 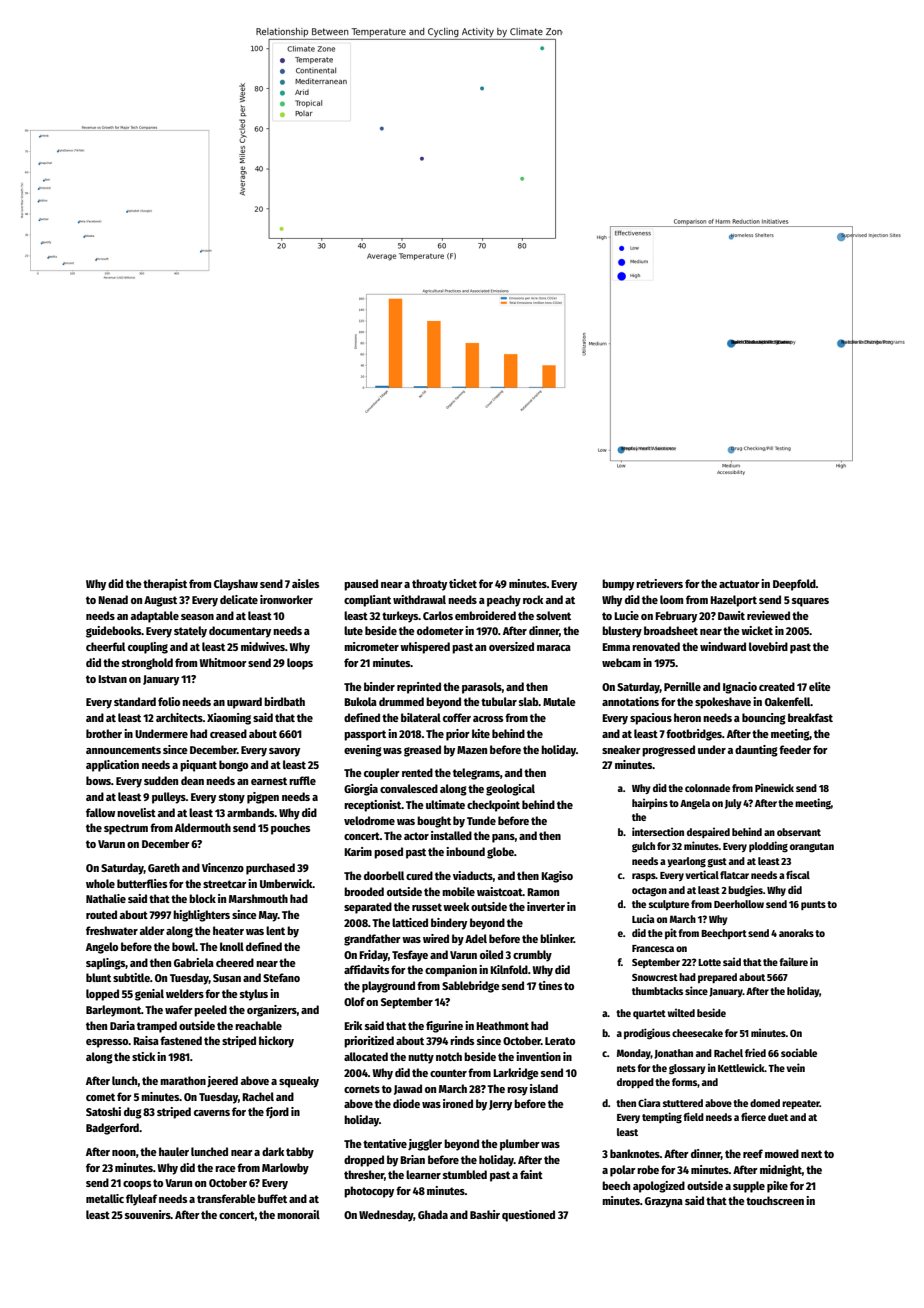 I want to click on stronghold, so click(x=147, y=664).
